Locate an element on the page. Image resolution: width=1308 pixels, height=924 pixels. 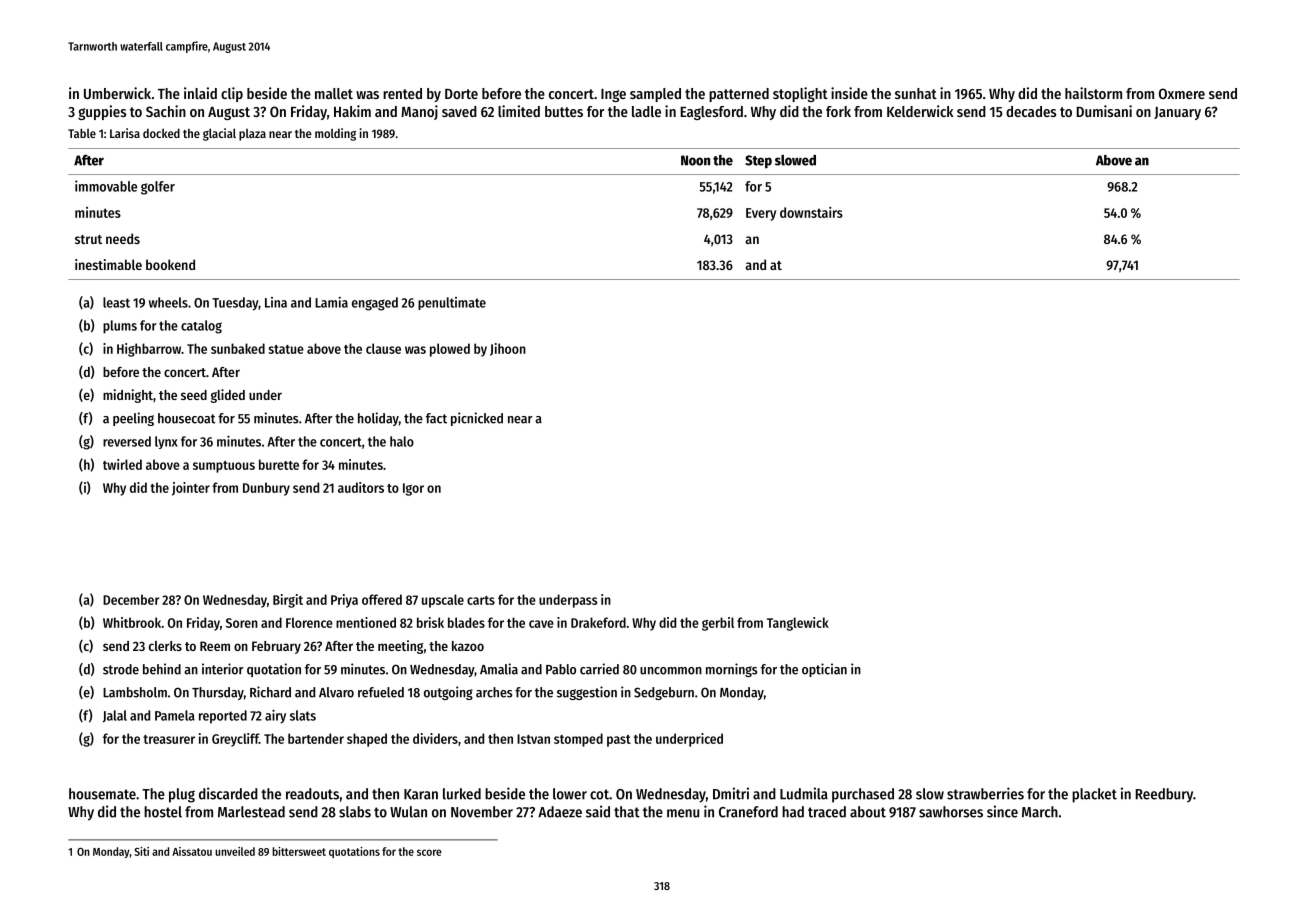
carts is located at coordinates (481, 600).
